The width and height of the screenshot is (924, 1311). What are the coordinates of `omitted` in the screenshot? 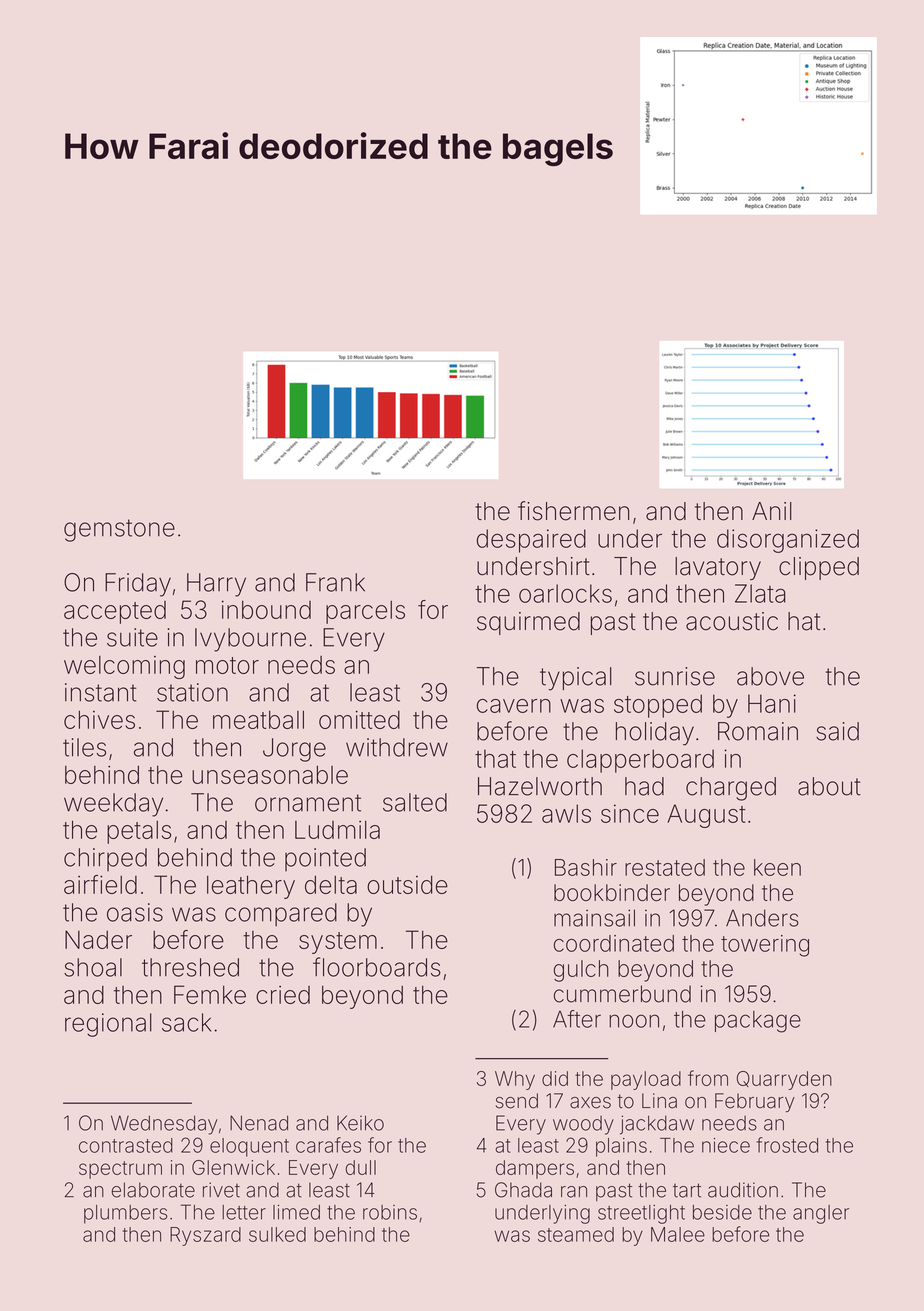 It's located at (359, 720).
